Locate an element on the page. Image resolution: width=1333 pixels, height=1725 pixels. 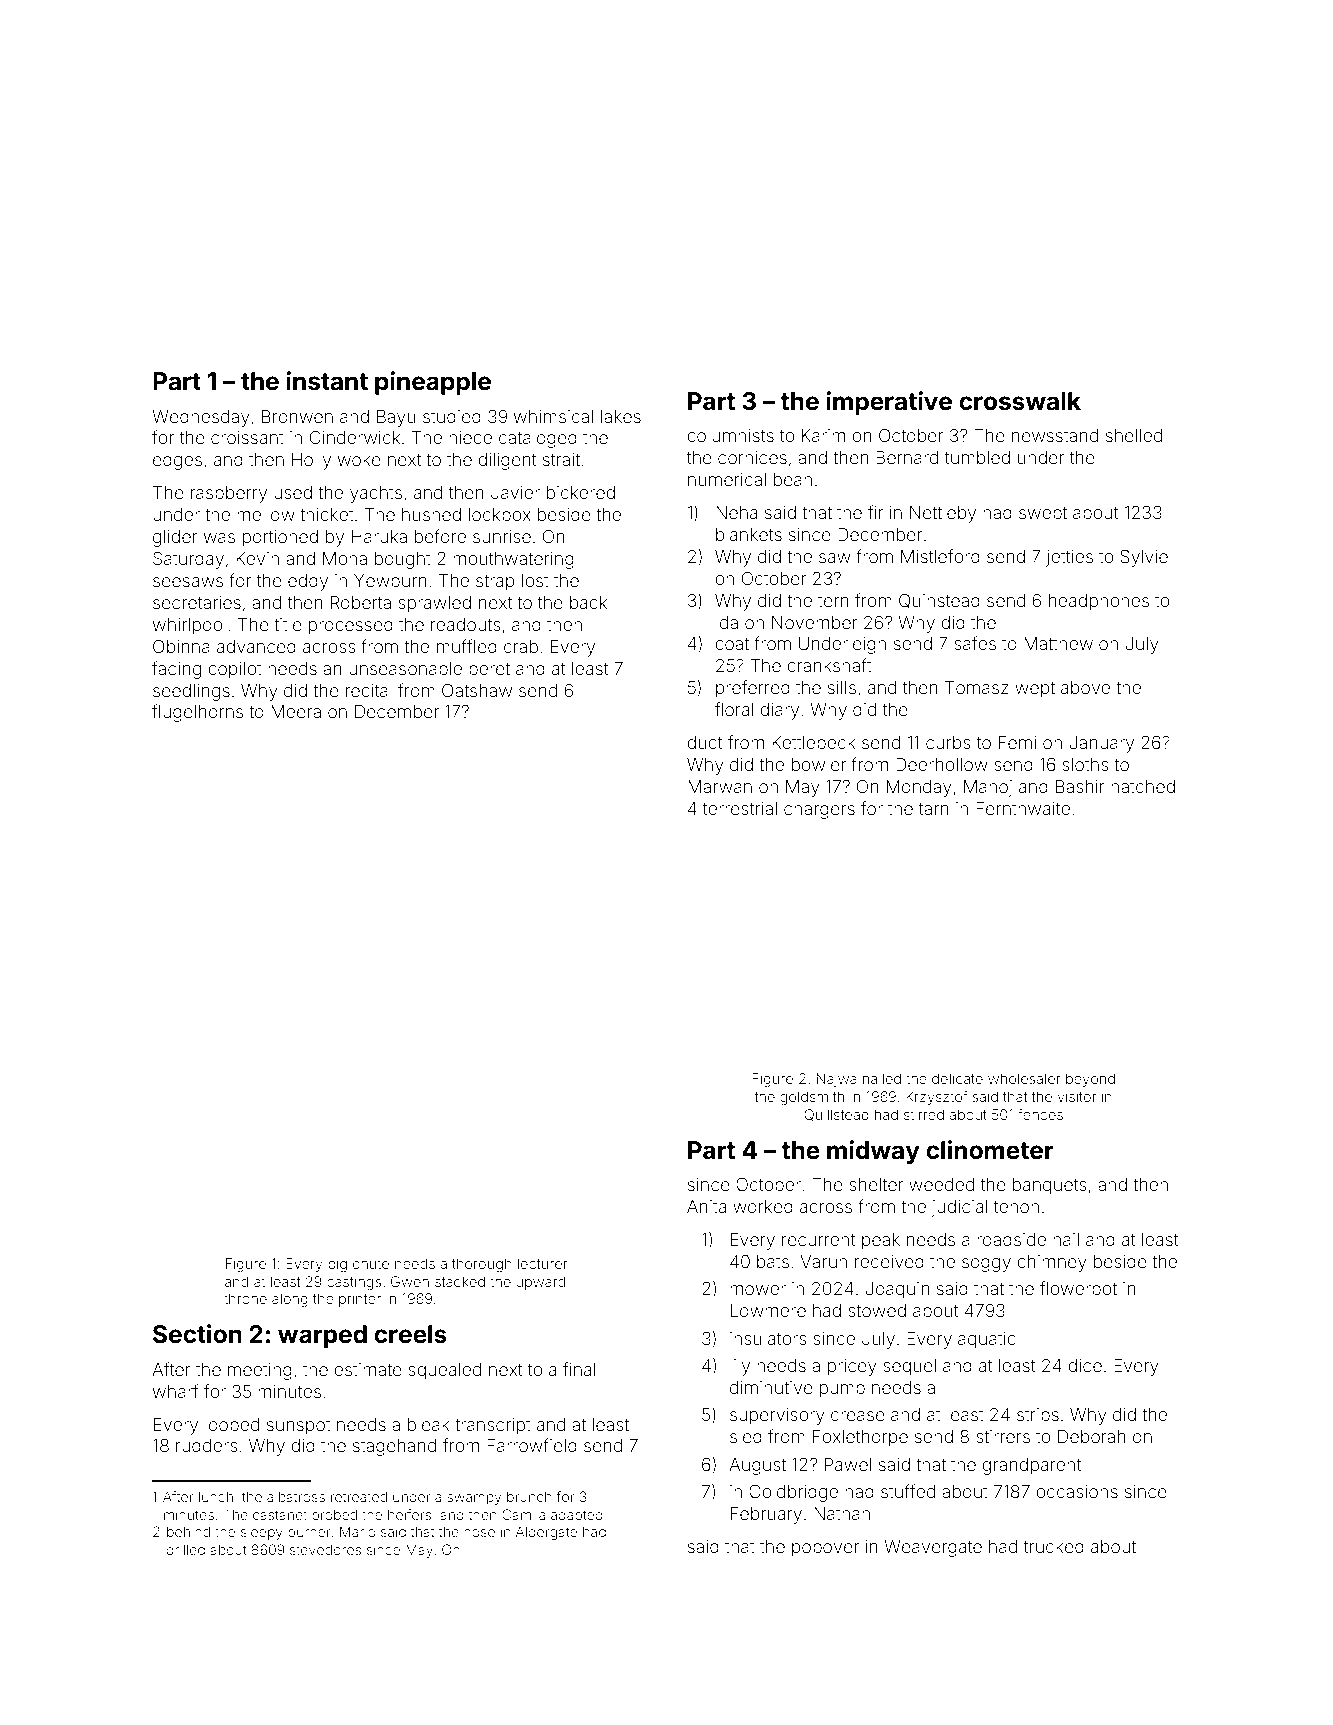
copilot is located at coordinates (235, 670).
